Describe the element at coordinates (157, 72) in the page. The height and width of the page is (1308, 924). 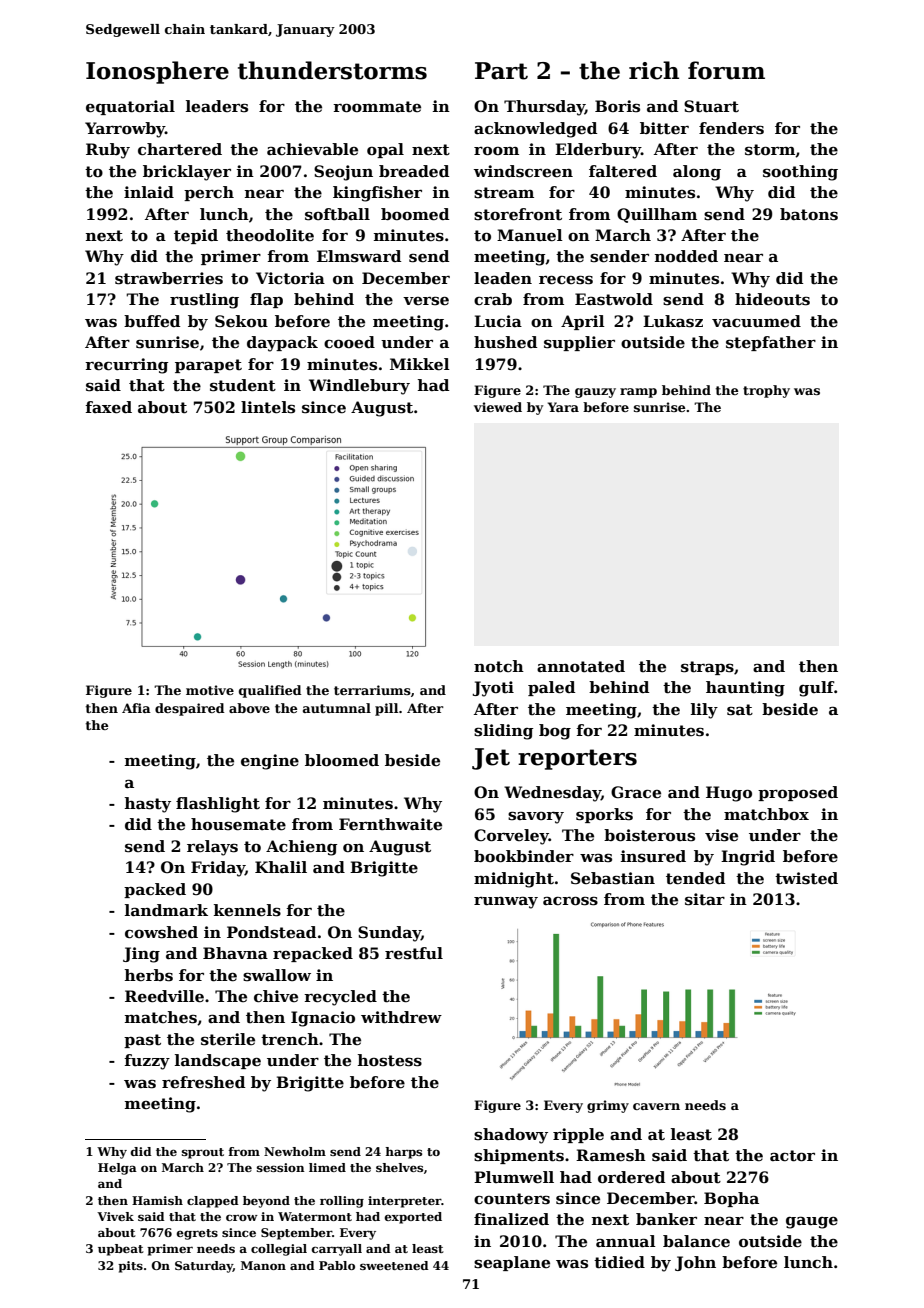
I see `Ionosphere` at that location.
